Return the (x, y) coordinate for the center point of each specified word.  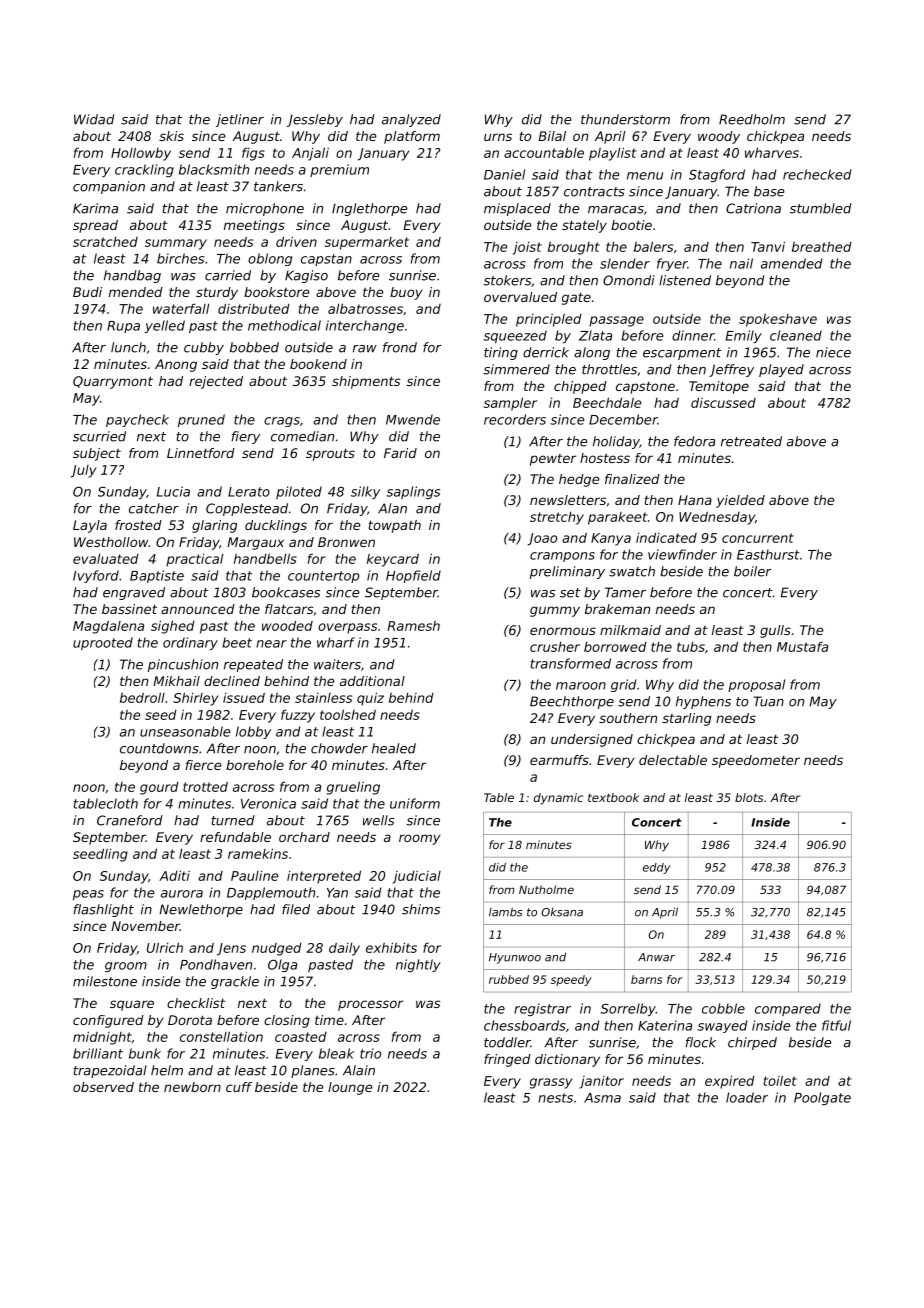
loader (747, 1097)
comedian (302, 436)
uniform (415, 803)
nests (555, 1098)
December (623, 419)
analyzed (411, 120)
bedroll (142, 697)
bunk (145, 1053)
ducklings (276, 526)
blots (749, 797)
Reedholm (752, 119)
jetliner (240, 120)
